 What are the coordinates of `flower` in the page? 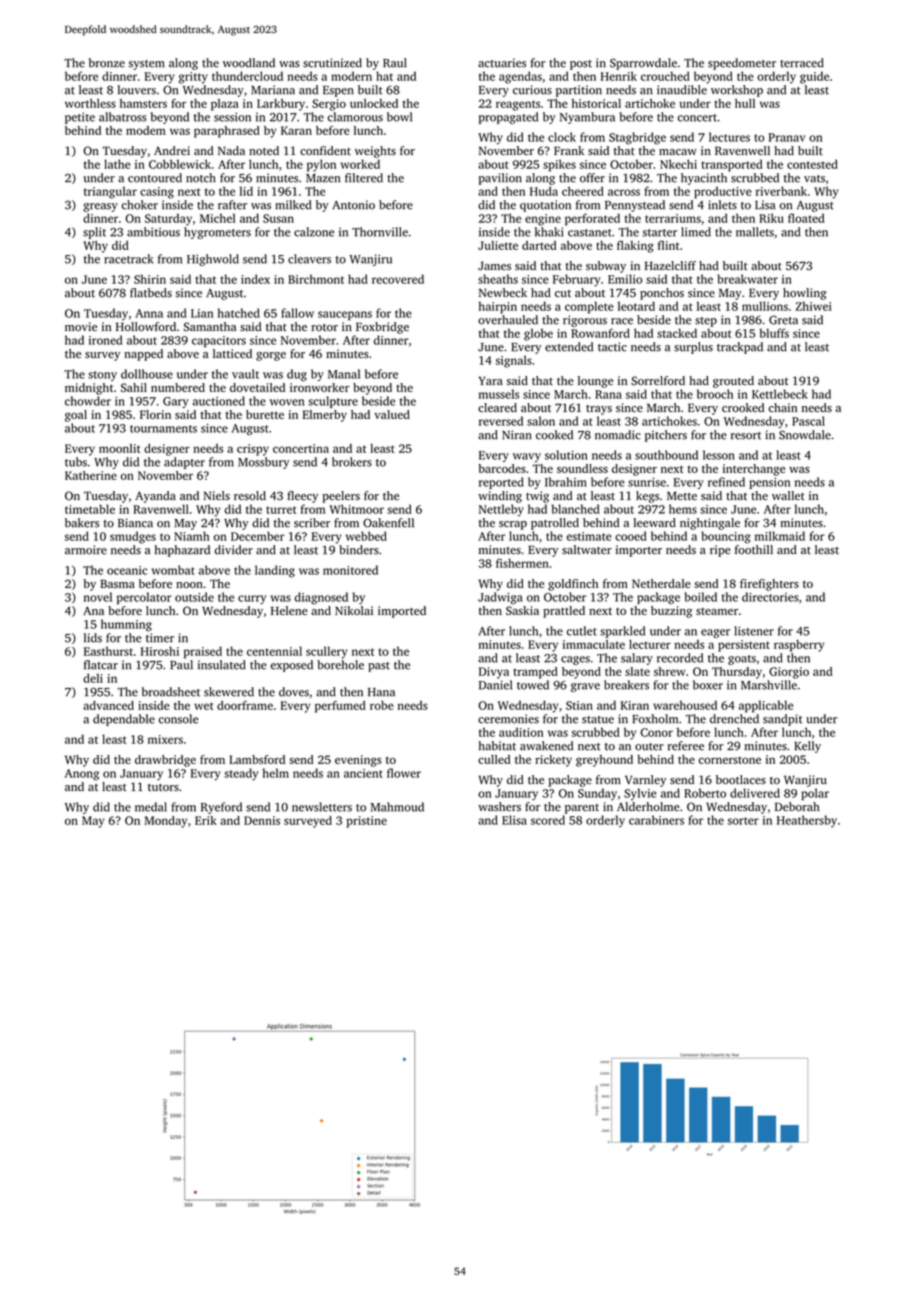 It's located at (404, 773).
